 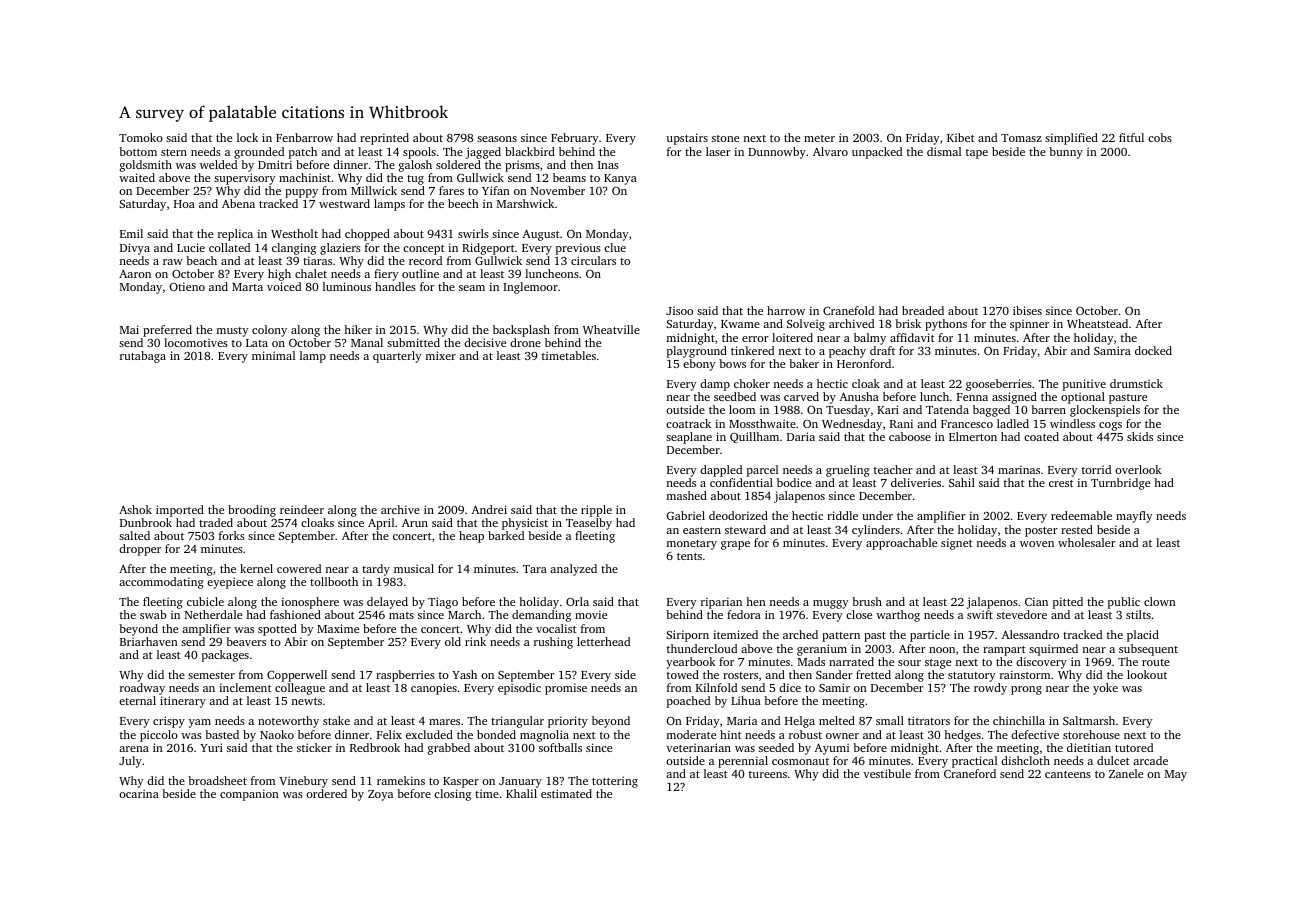 I want to click on tape, so click(x=977, y=154).
